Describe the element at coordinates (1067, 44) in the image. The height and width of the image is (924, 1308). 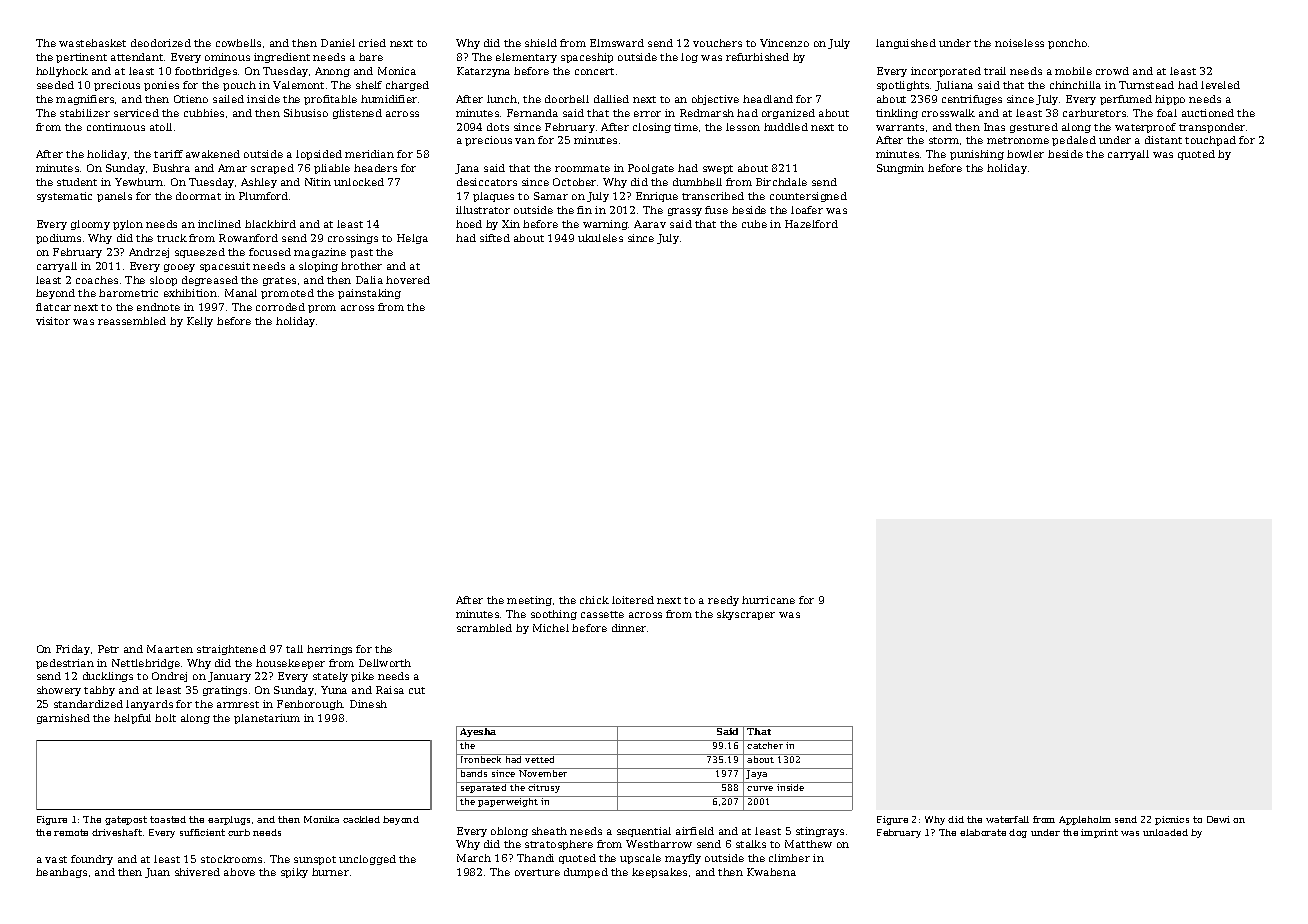
I see `poncho` at that location.
